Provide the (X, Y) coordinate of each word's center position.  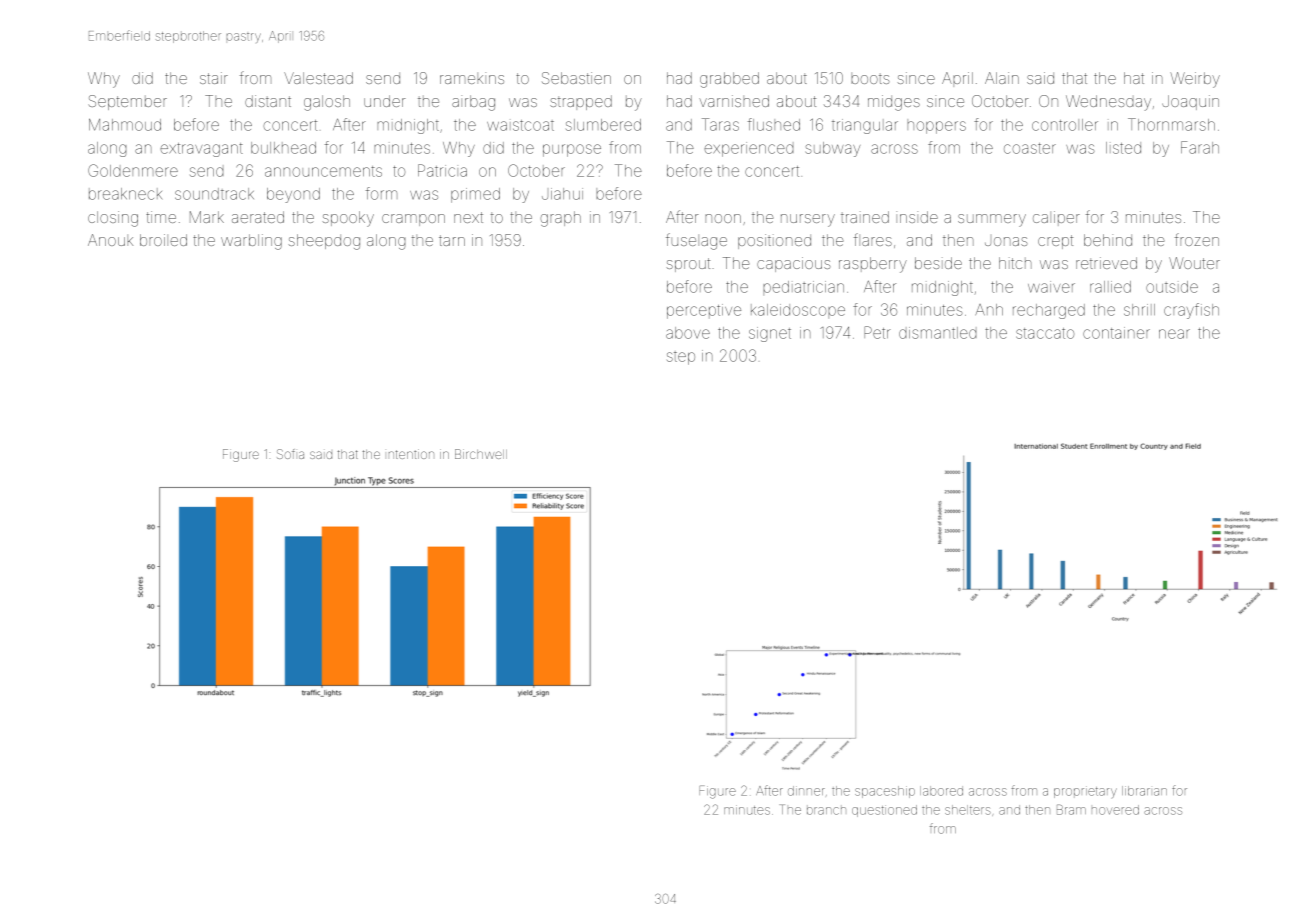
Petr (877, 332)
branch (826, 811)
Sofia (290, 454)
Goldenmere (133, 170)
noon (723, 218)
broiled (163, 240)
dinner (806, 791)
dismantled (937, 333)
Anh (989, 309)
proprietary (1085, 792)
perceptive (704, 311)
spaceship (885, 792)
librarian (1144, 791)
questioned (884, 811)
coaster (1030, 148)
